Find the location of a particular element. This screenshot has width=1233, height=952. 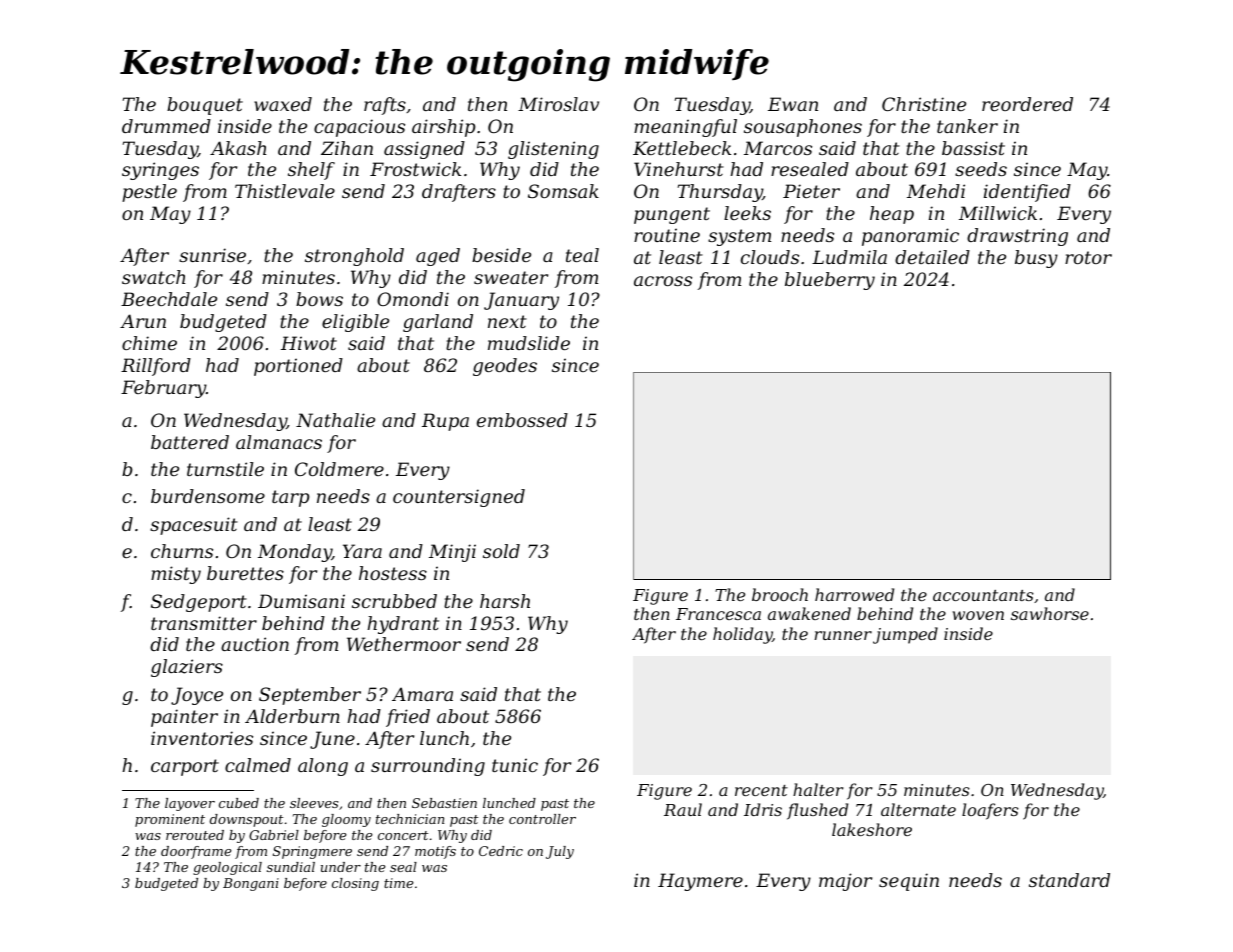

July is located at coordinates (560, 852).
